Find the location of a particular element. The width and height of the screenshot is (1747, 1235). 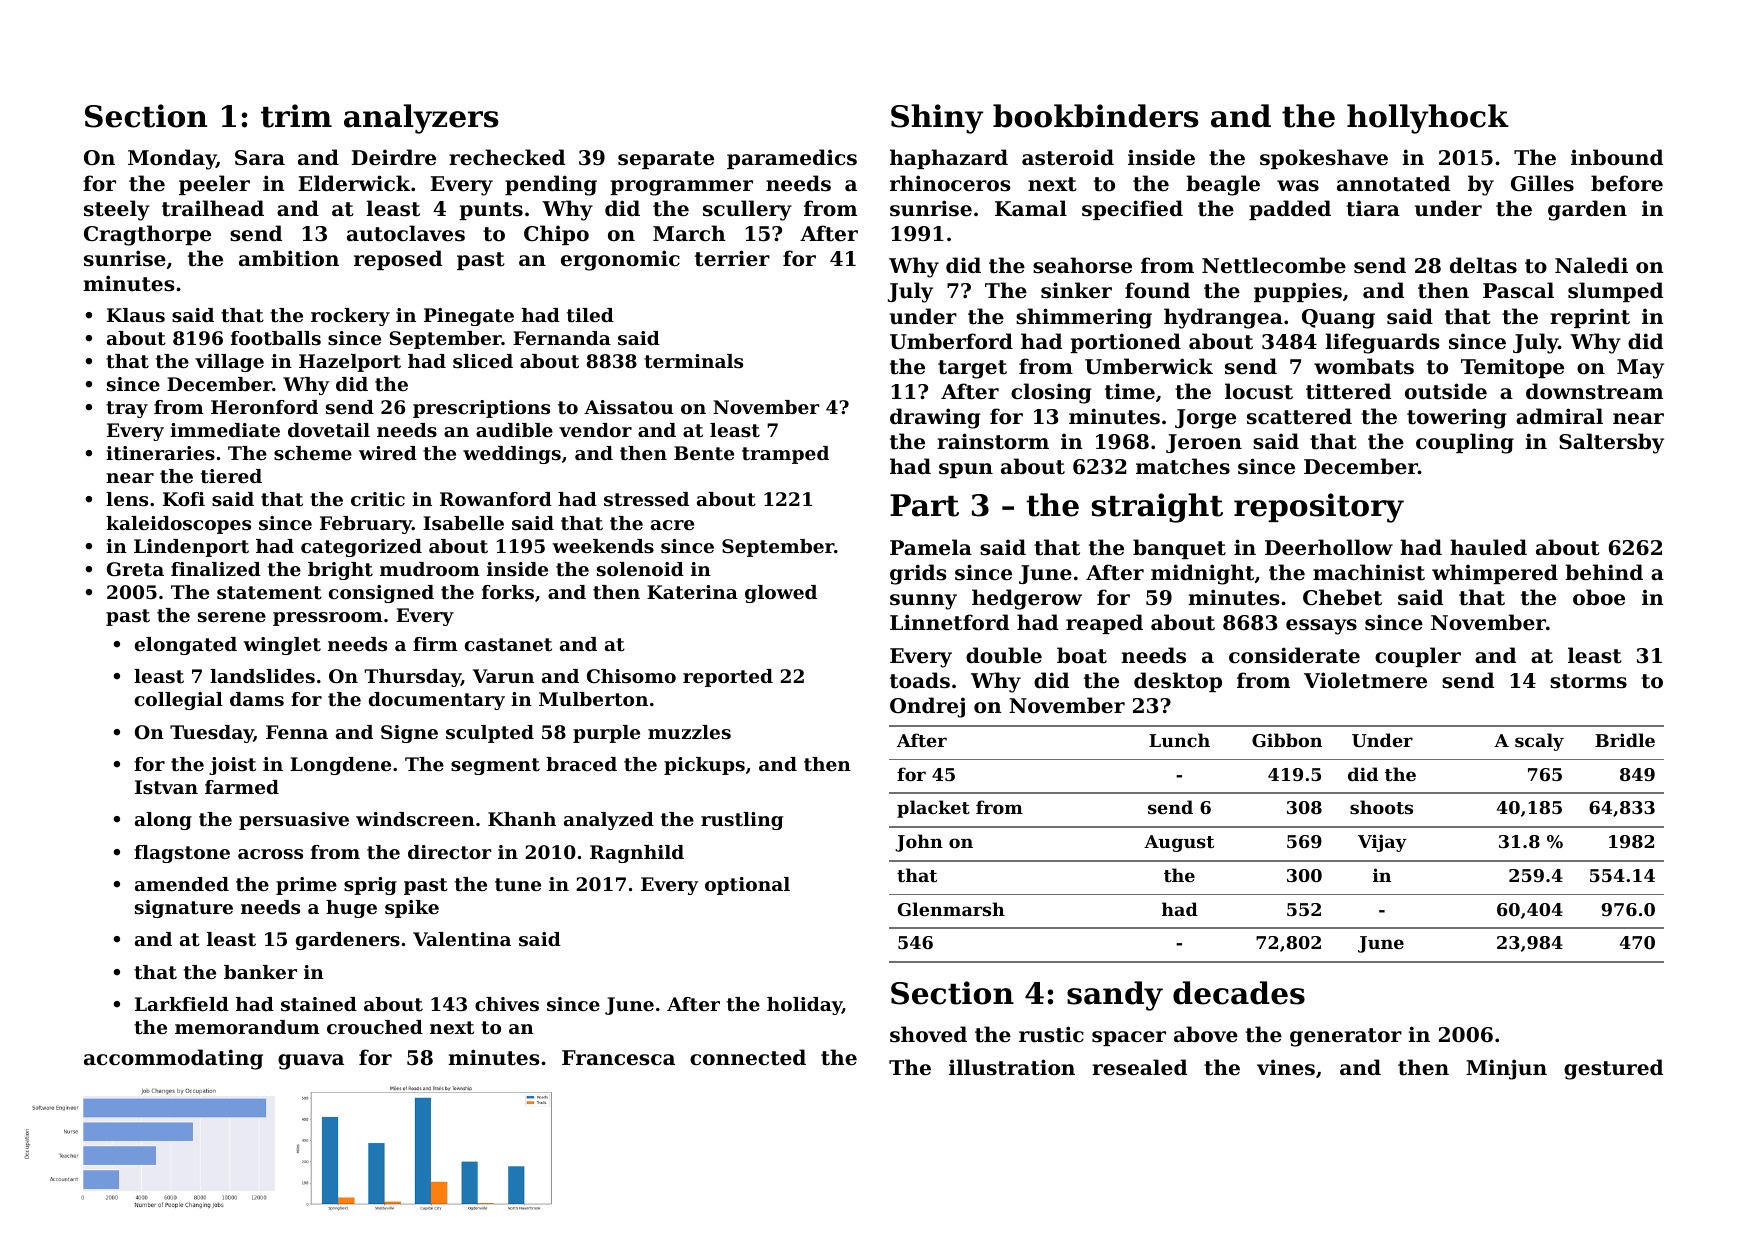

Larkfield is located at coordinates (182, 1004).
